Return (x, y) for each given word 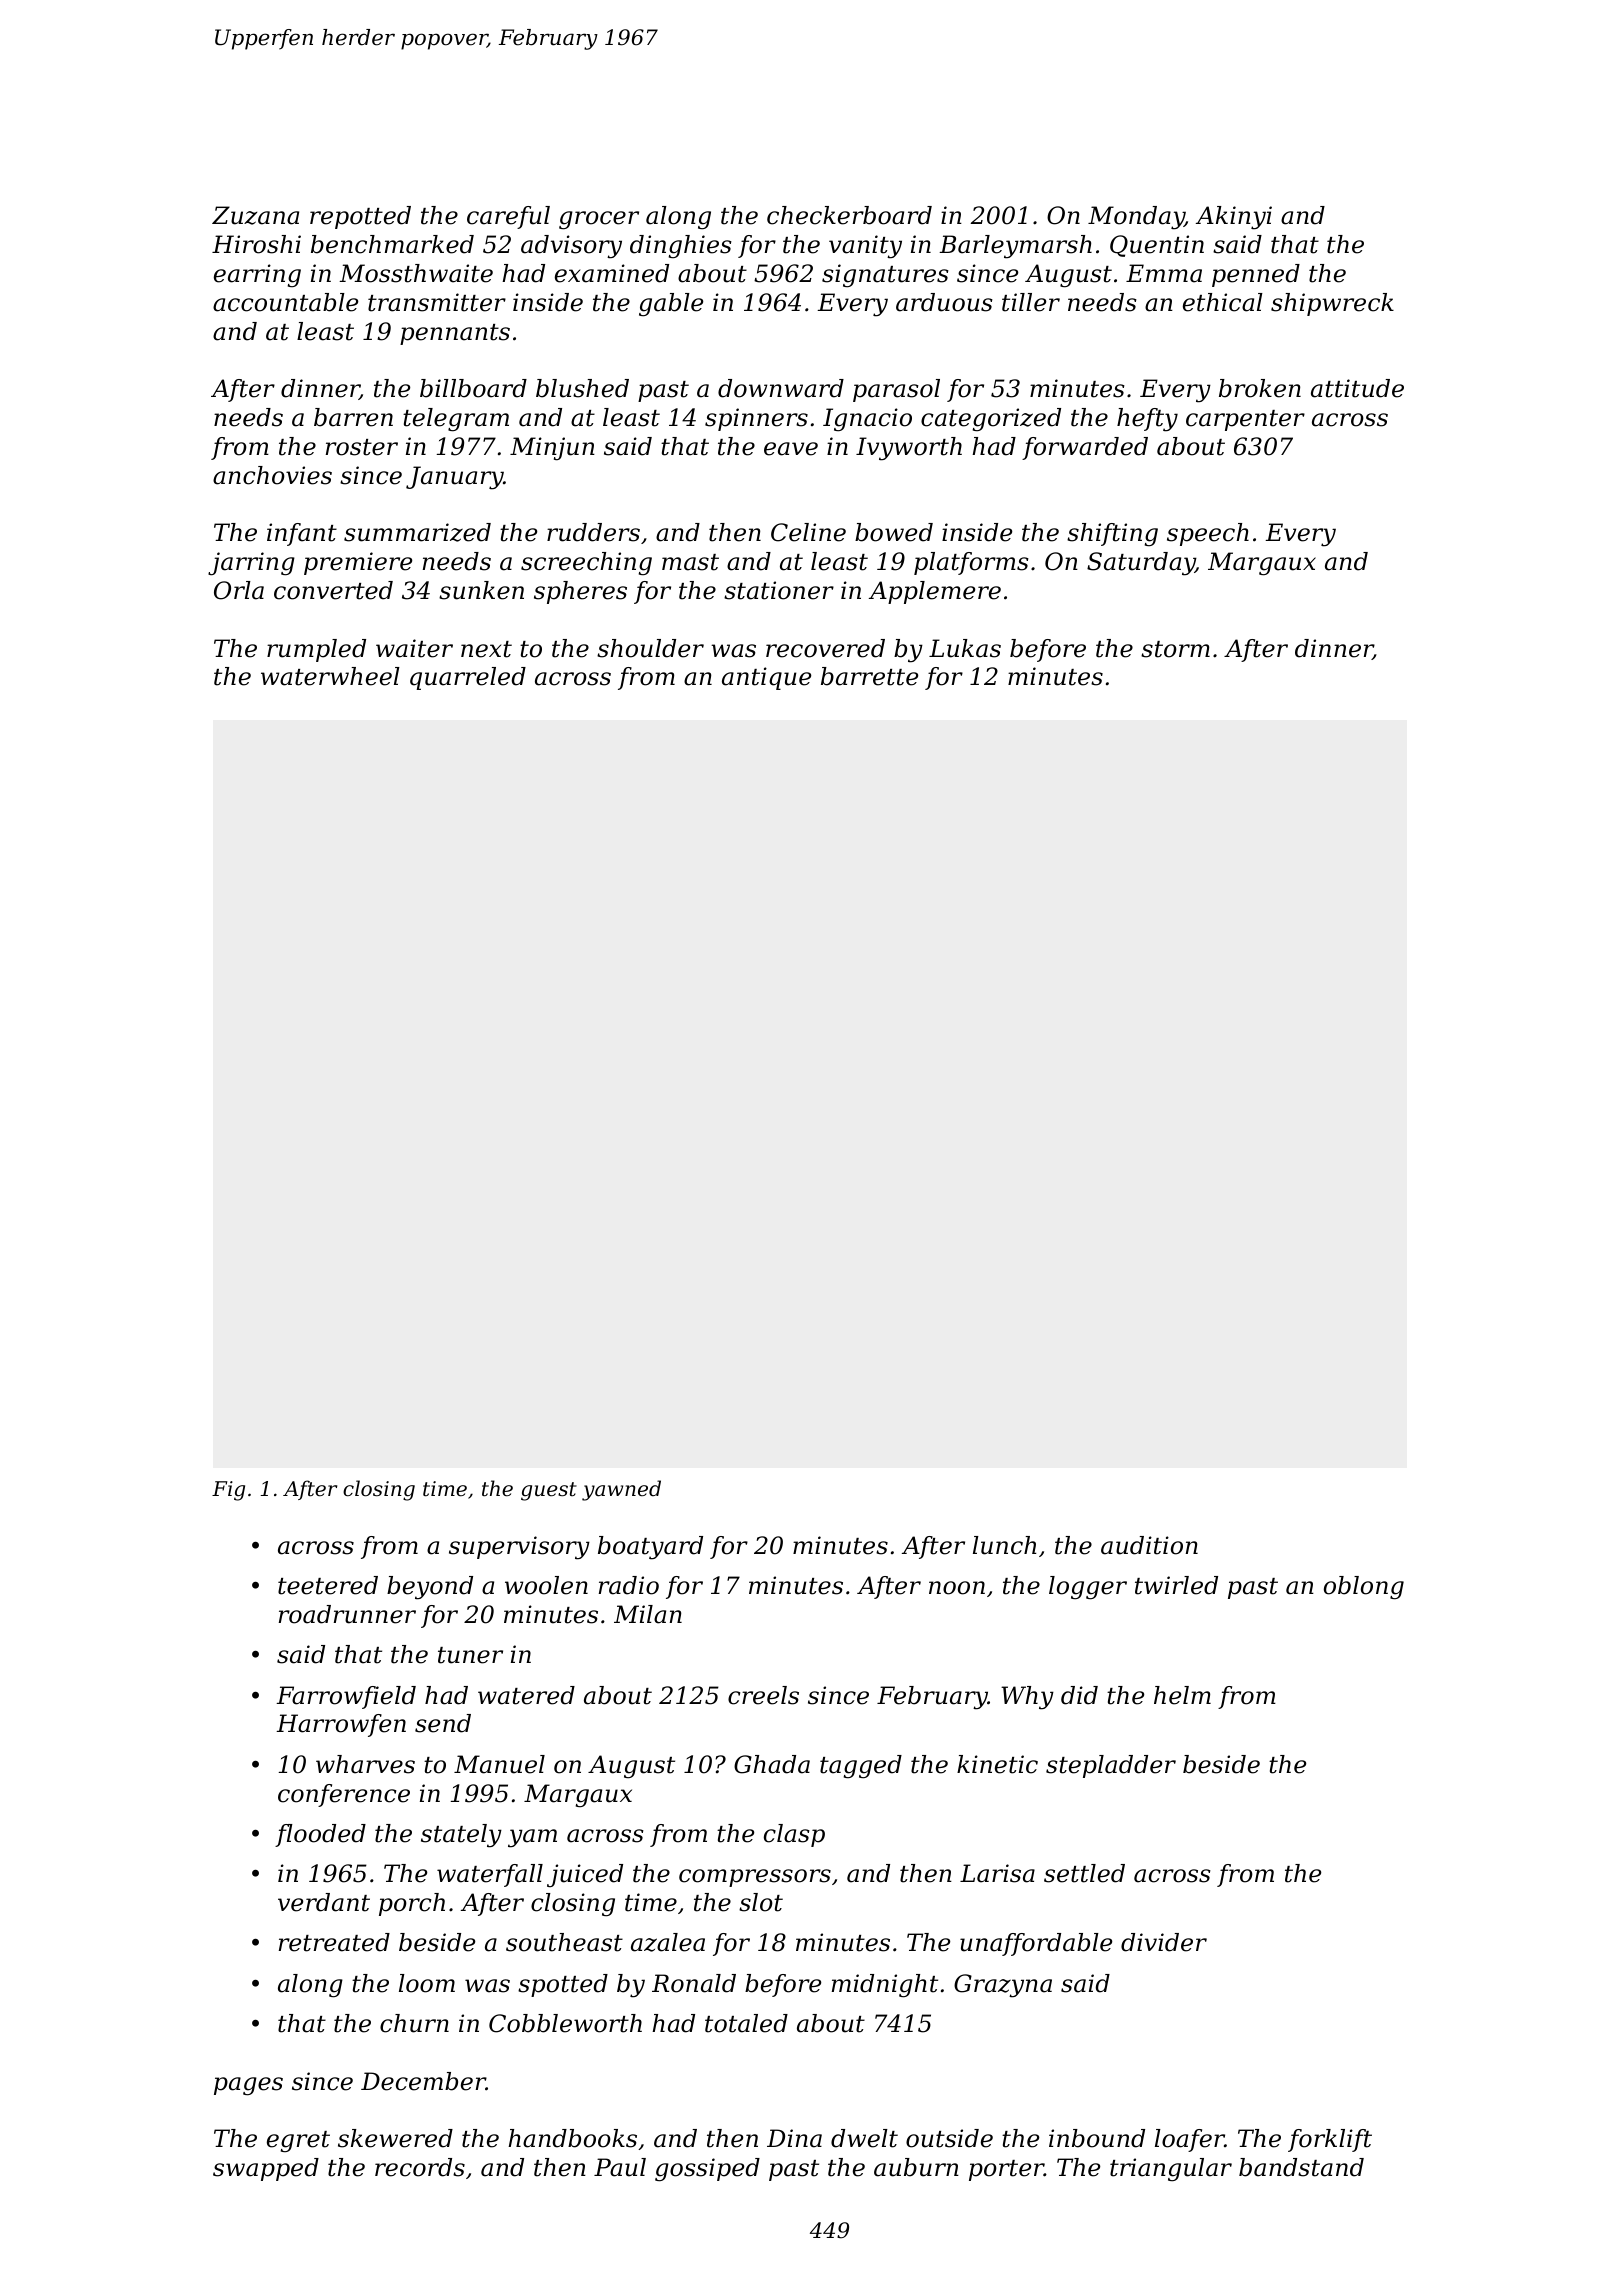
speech (1208, 534)
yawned (621, 1490)
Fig (228, 1491)
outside (949, 2138)
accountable (285, 302)
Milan (648, 1614)
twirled (1176, 1585)
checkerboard (849, 215)
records (420, 2167)
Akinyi (1234, 218)
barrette (869, 676)
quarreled (468, 678)
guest (549, 1491)
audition (1149, 1545)
